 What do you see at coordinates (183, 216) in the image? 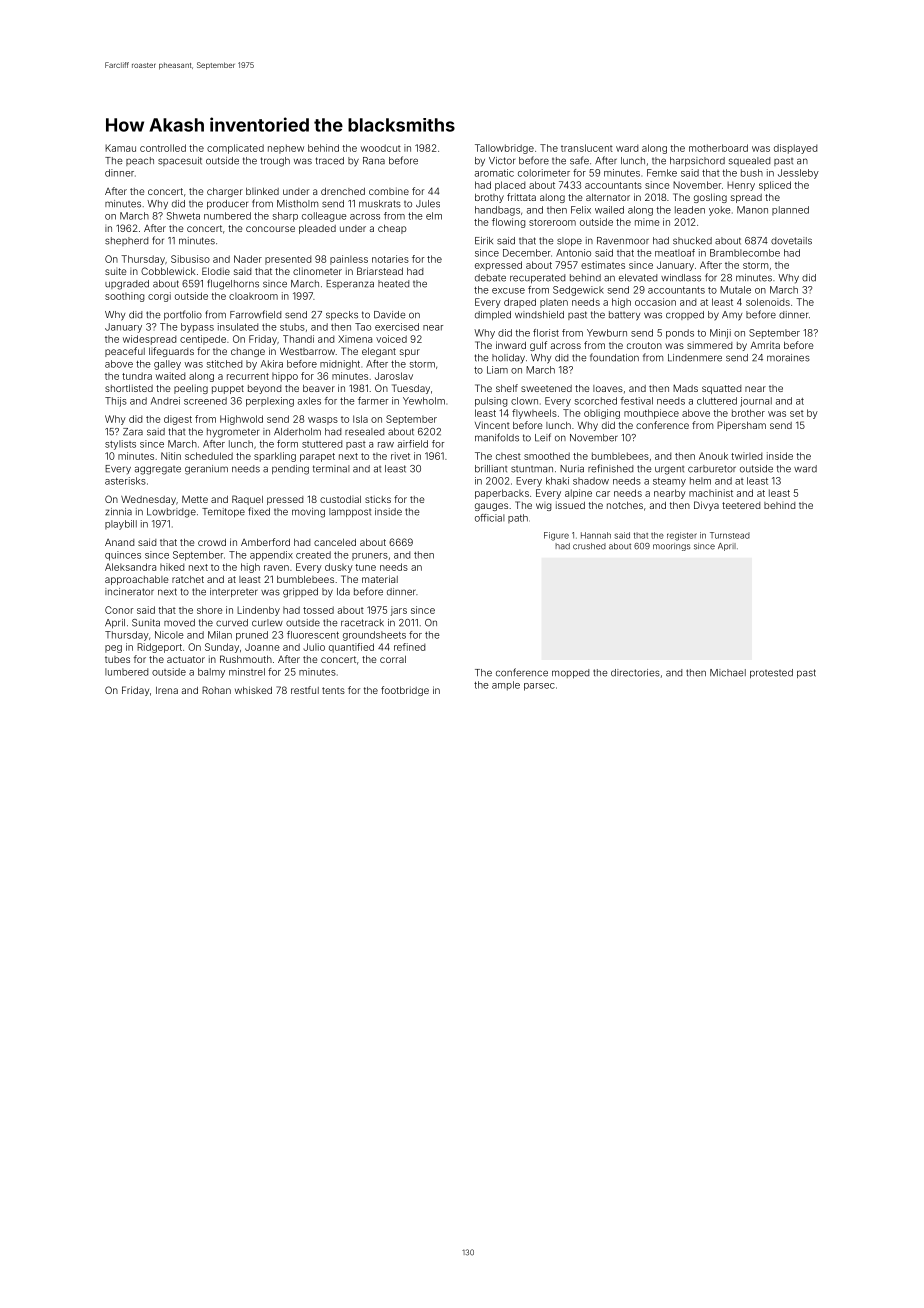
I see `Shweta` at bounding box center [183, 216].
